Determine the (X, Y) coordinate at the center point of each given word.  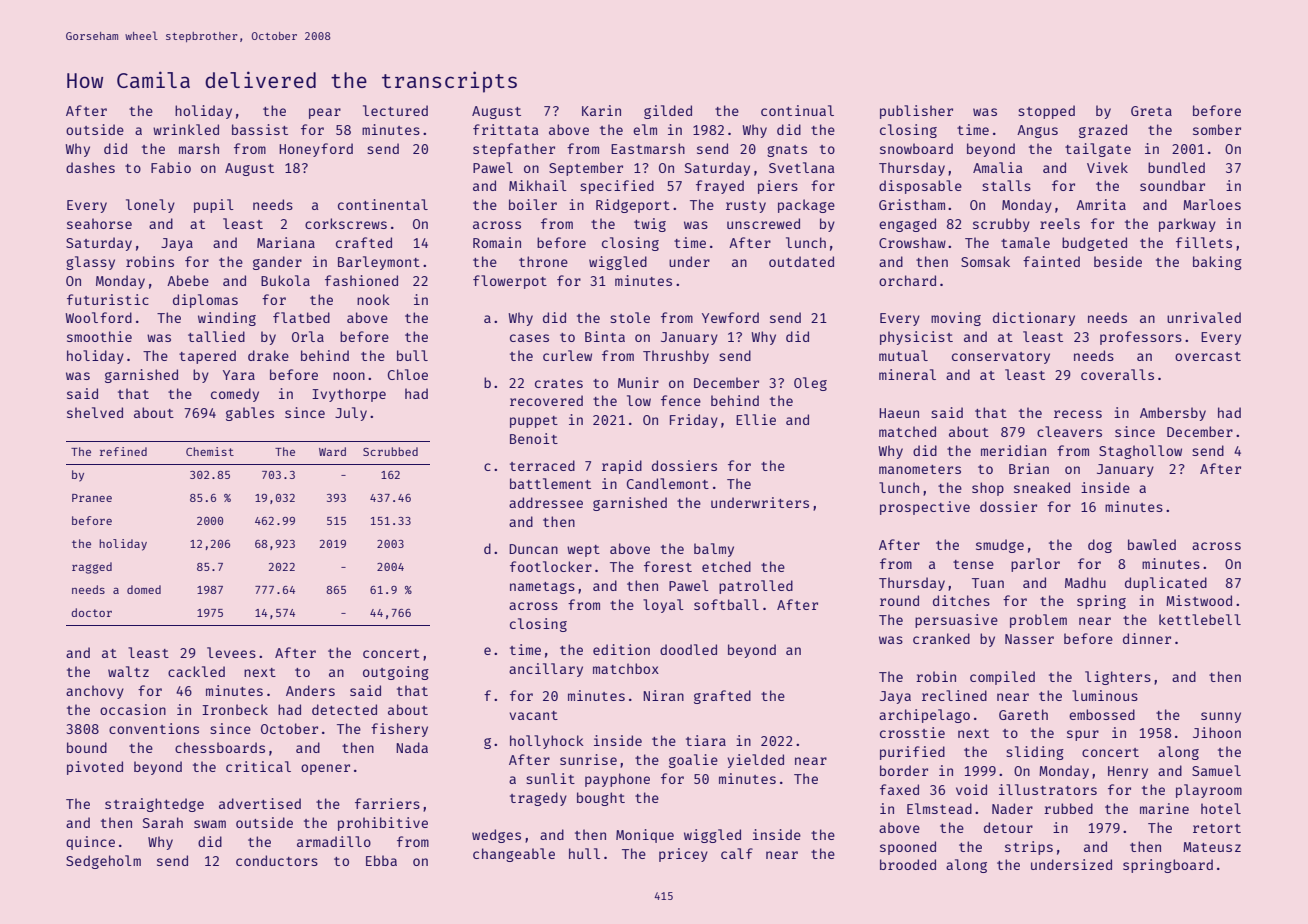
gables (250, 414)
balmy (714, 550)
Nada (412, 747)
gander (277, 263)
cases (529, 338)
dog (1100, 546)
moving (956, 319)
